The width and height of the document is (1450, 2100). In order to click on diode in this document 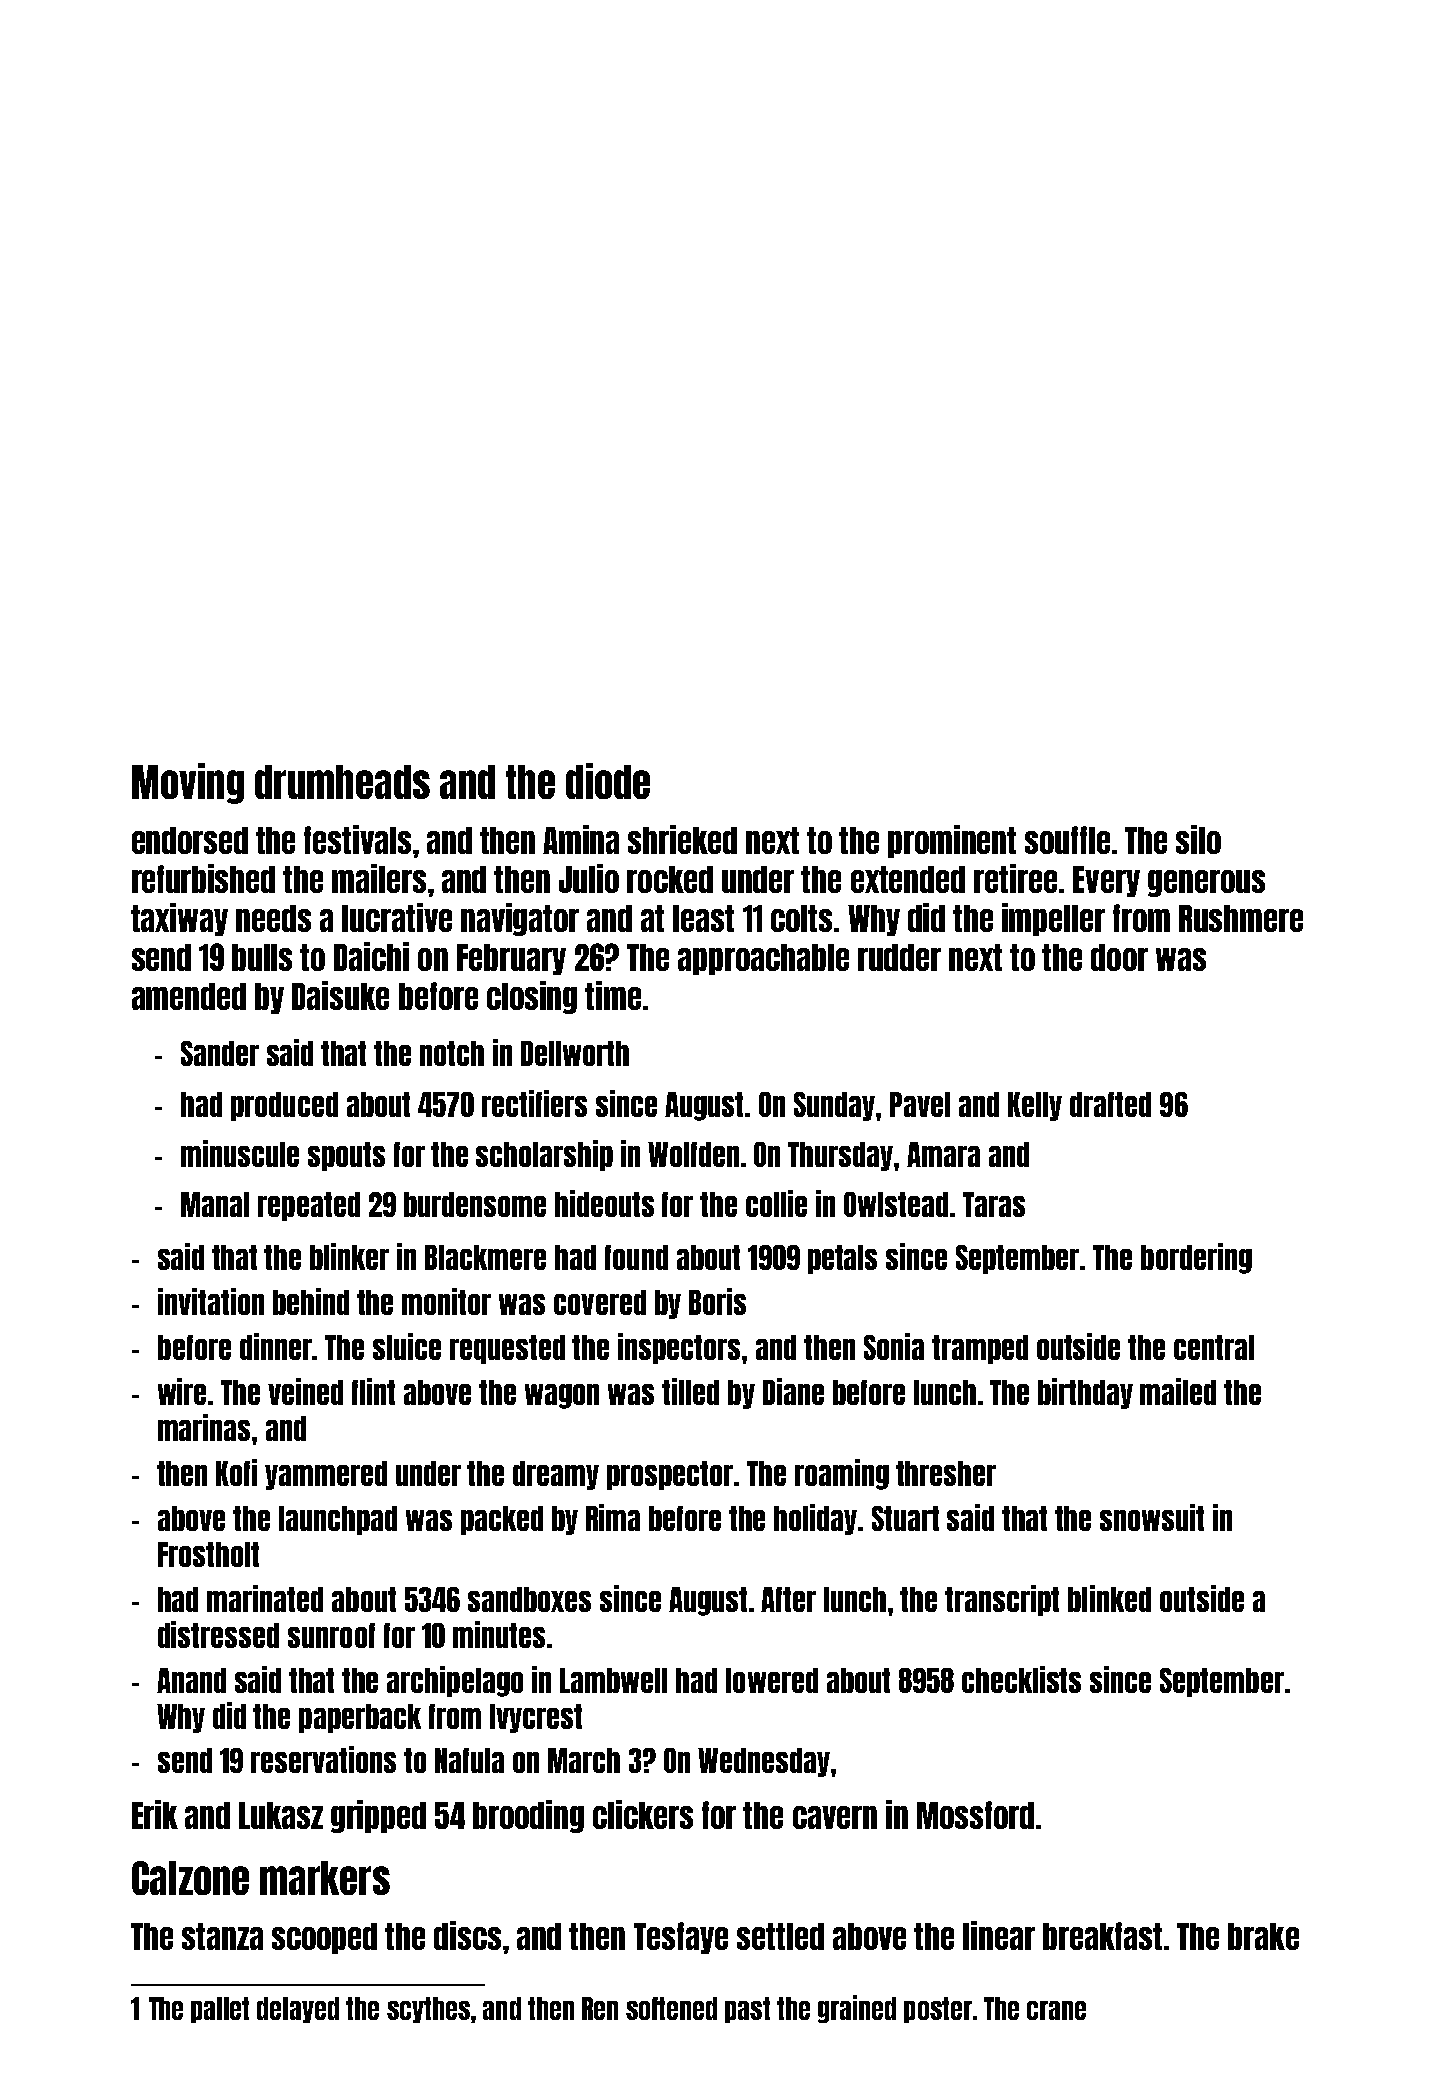, I will do `click(608, 781)`.
